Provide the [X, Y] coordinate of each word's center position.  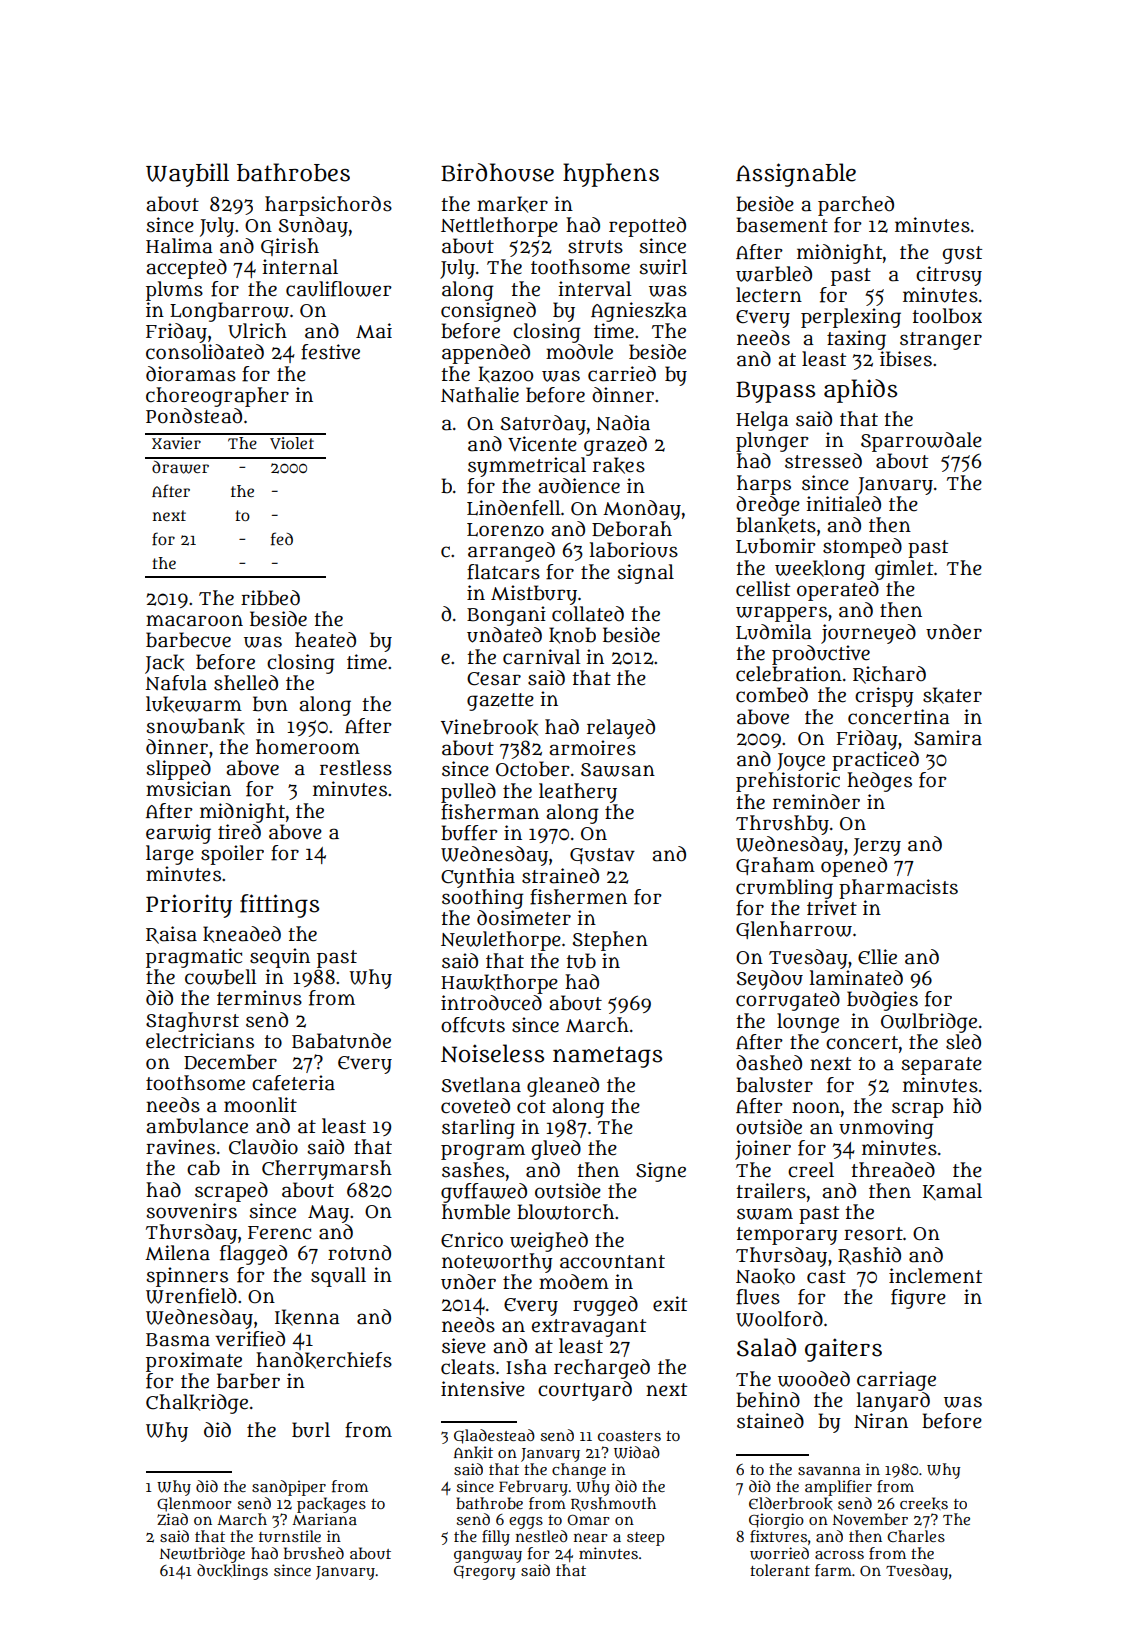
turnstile [290, 1536]
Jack [164, 664]
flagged [253, 1255]
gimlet [904, 570]
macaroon [194, 621]
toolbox [947, 316]
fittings [279, 906]
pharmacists [898, 889]
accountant [612, 1262]
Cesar [494, 679]
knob [572, 635]
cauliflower [339, 289]
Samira [948, 738]
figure [918, 1299]
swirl [663, 267]
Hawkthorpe [499, 984]
